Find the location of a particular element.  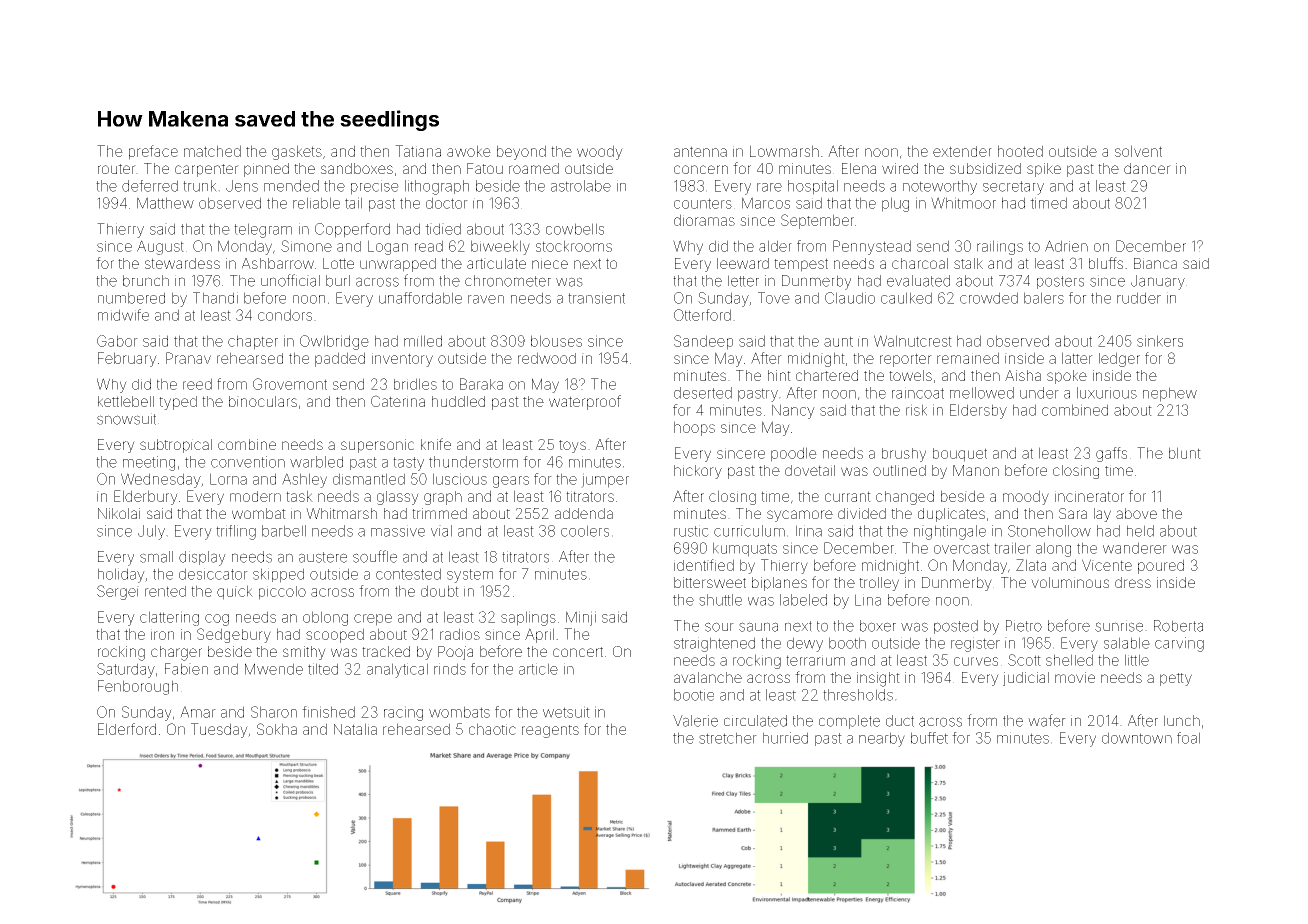

Adrien is located at coordinates (1066, 246).
